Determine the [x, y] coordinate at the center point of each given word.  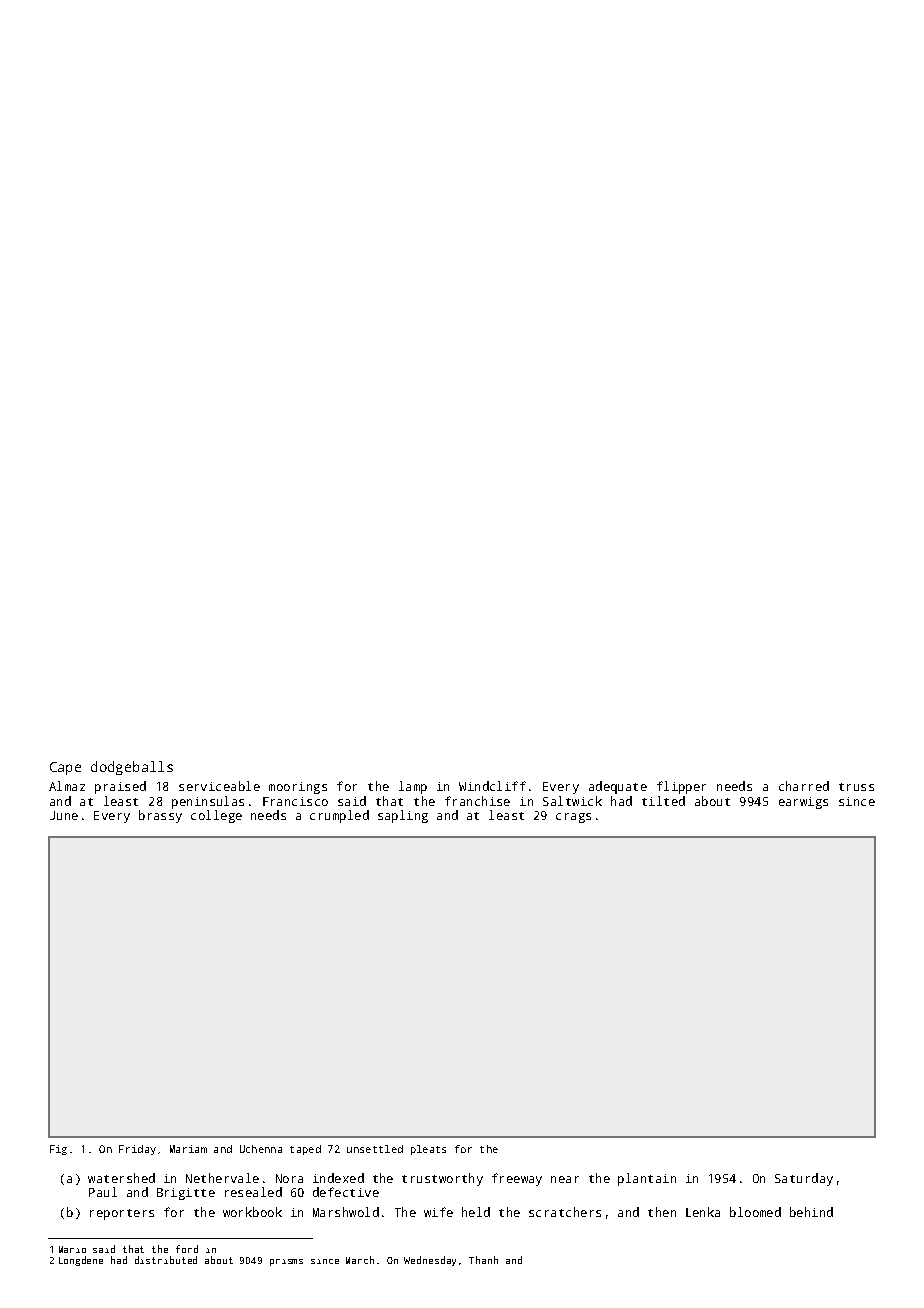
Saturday [804, 1179]
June [64, 815]
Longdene [81, 1261]
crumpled [339, 816]
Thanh [483, 1260]
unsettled [375, 1149]
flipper [681, 787]
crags [573, 818]
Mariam [188, 1149]
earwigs [803, 803]
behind [811, 1212]
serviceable [219, 786]
